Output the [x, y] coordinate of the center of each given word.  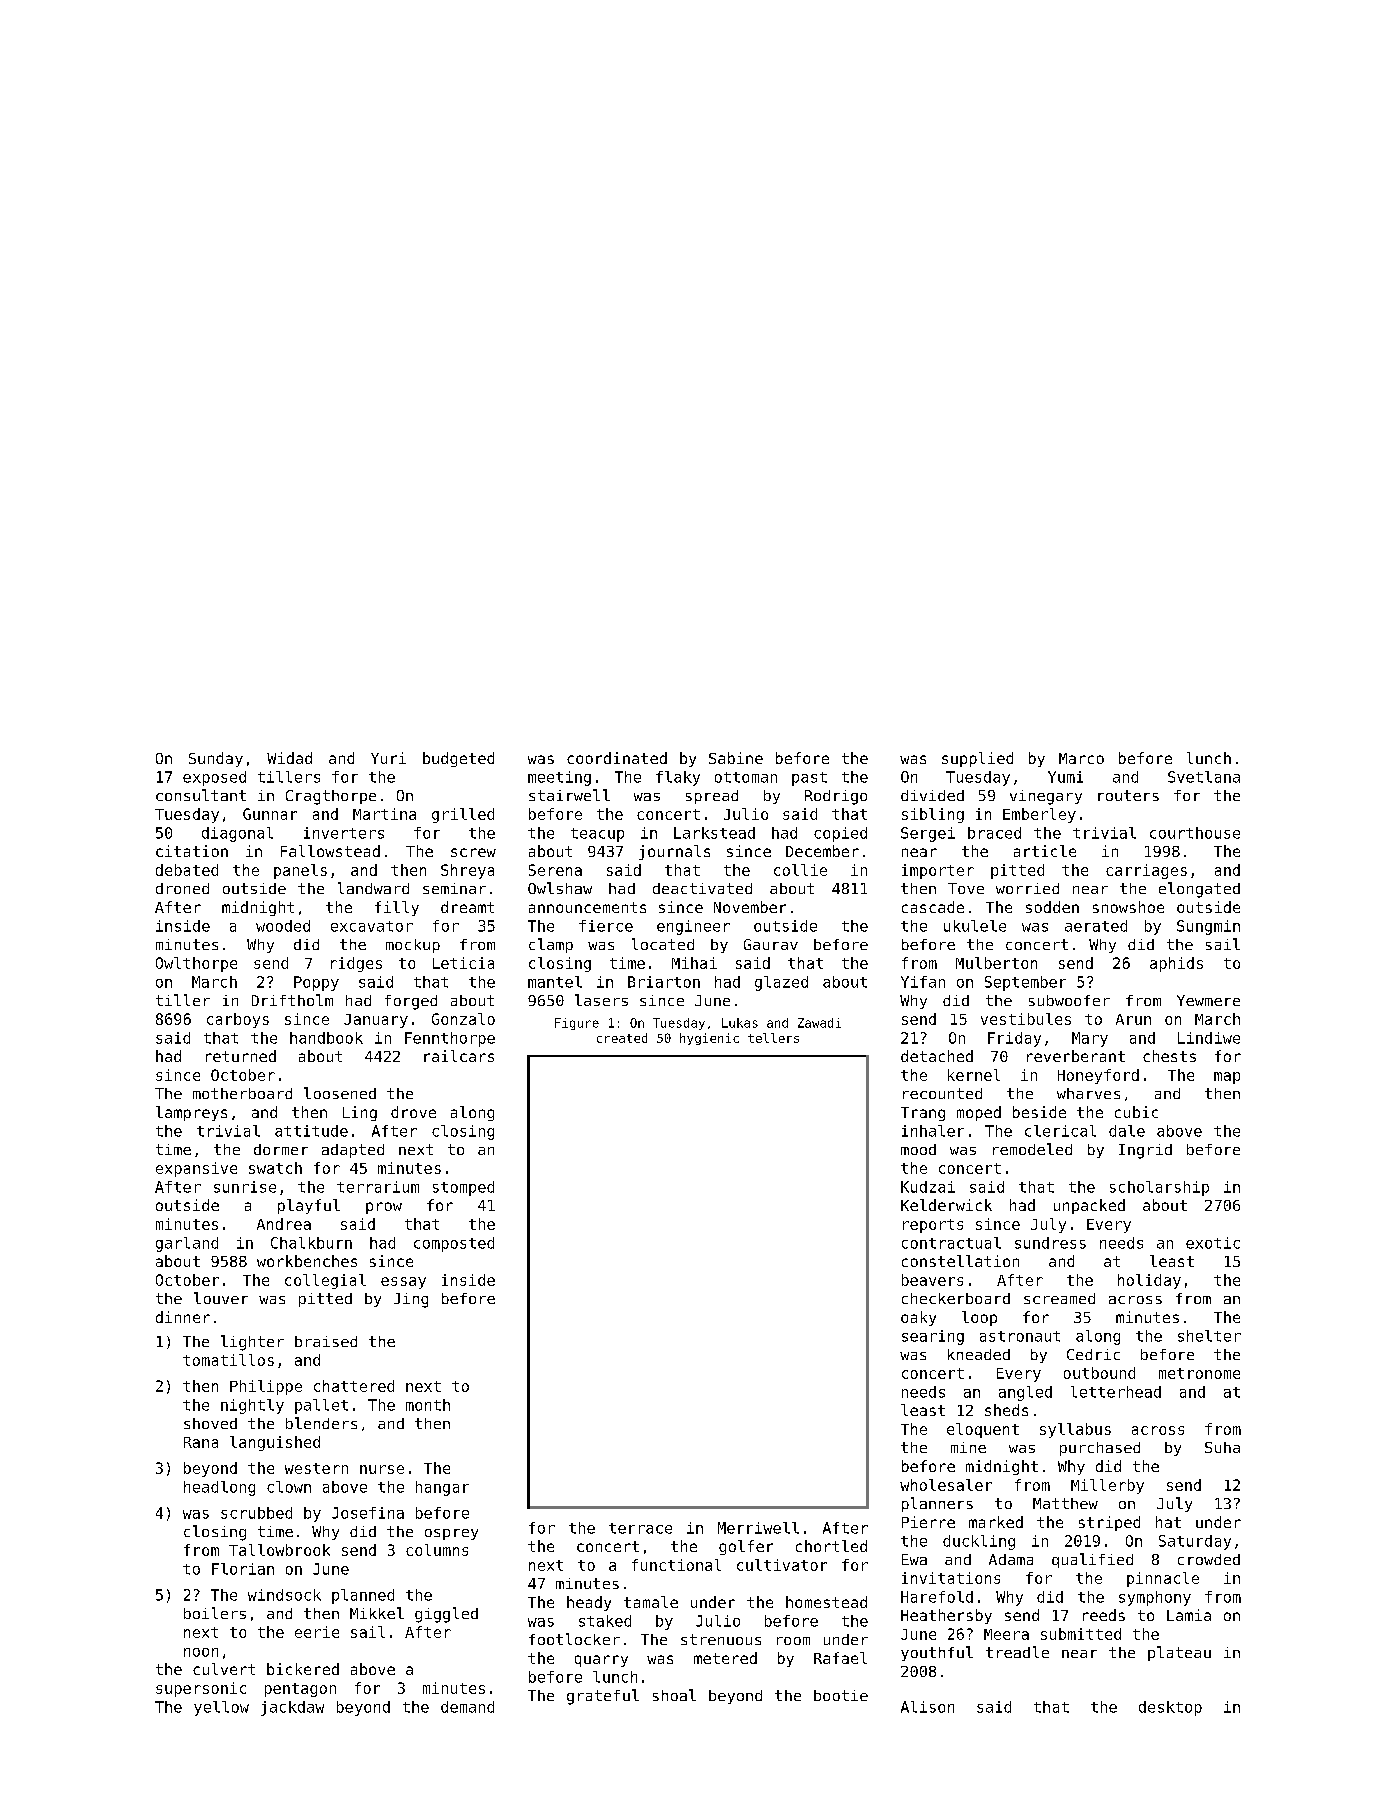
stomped [463, 1188]
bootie [841, 1695]
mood [918, 1149]
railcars [459, 1056]
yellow [221, 1708]
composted [454, 1244]
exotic [1213, 1243]
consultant [201, 795]
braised [326, 1341]
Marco [1081, 758]
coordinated [617, 758]
